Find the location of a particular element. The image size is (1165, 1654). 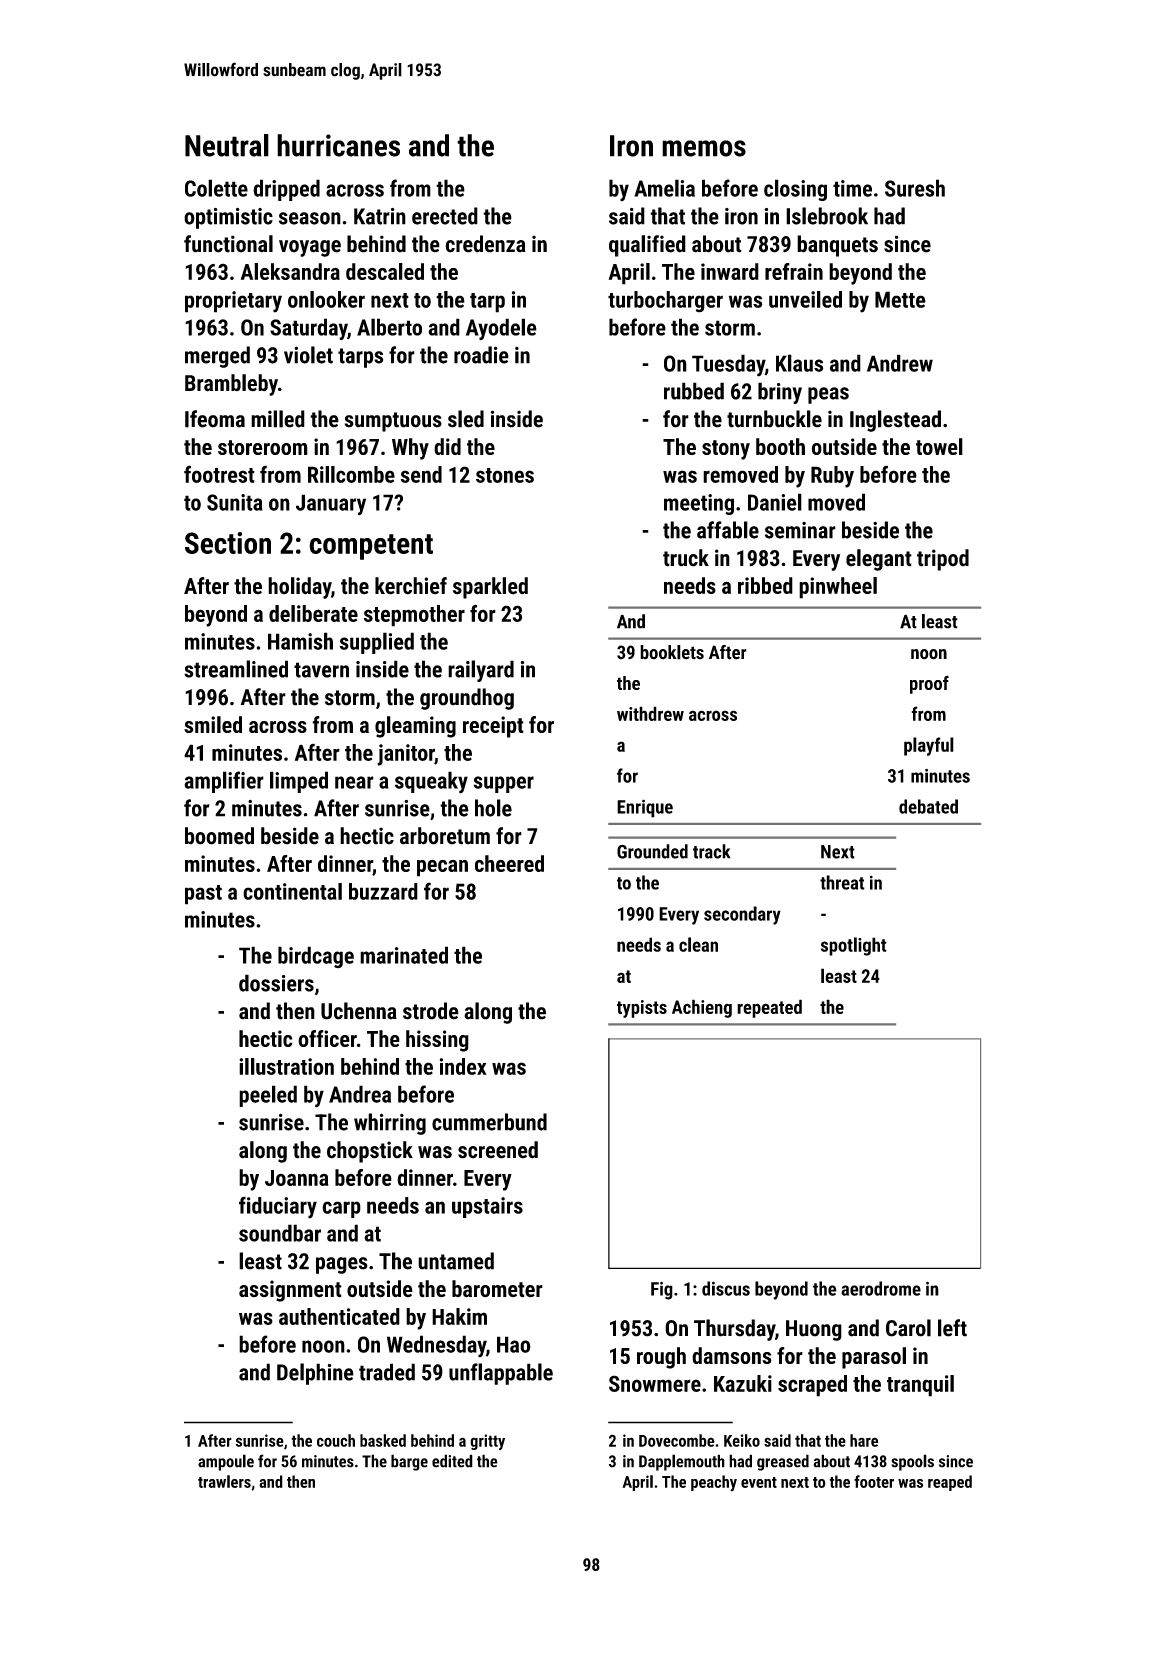

withdrew is located at coordinates (650, 713).
